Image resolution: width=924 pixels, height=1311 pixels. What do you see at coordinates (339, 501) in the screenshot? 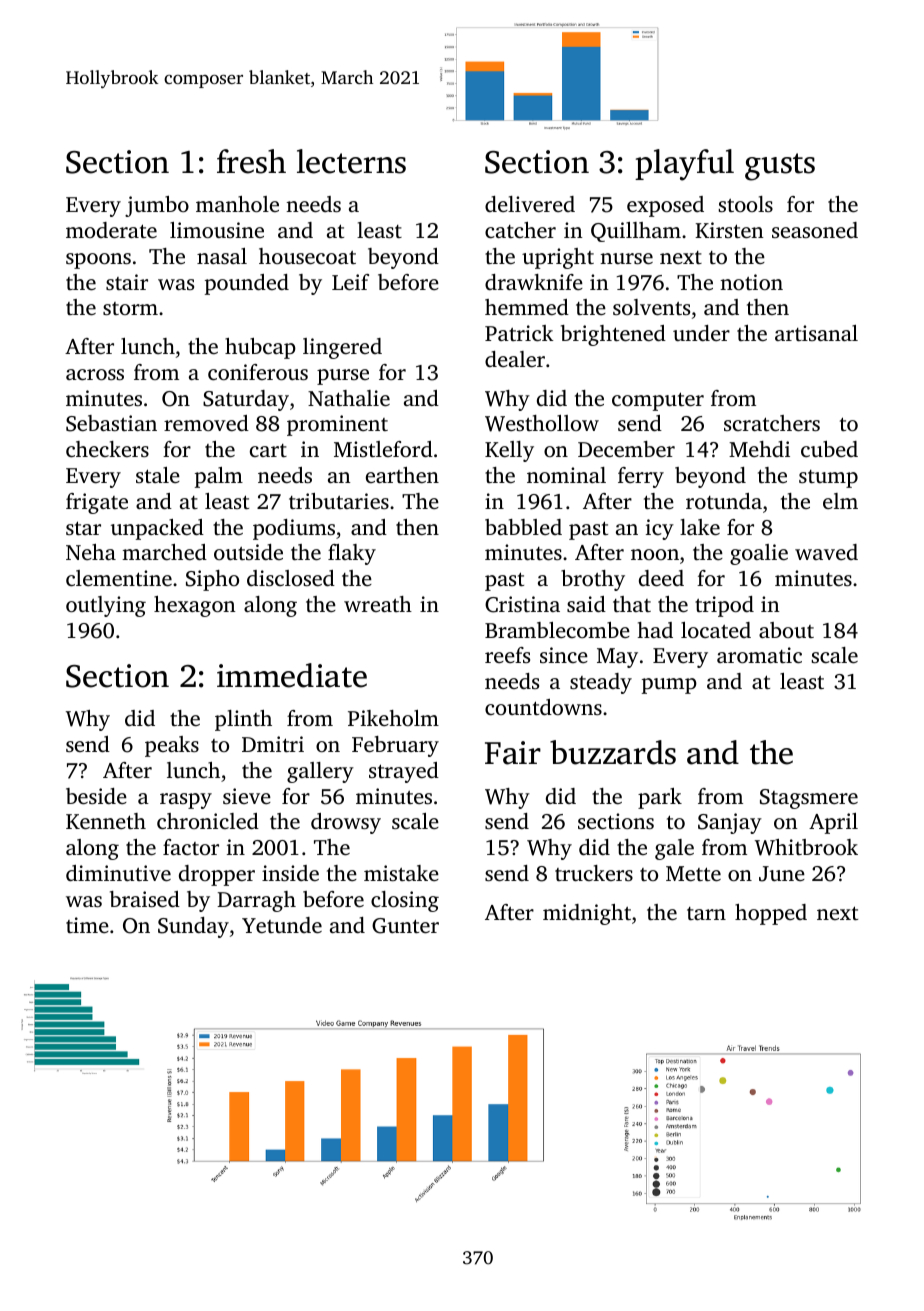
I see `tributaries` at bounding box center [339, 501].
